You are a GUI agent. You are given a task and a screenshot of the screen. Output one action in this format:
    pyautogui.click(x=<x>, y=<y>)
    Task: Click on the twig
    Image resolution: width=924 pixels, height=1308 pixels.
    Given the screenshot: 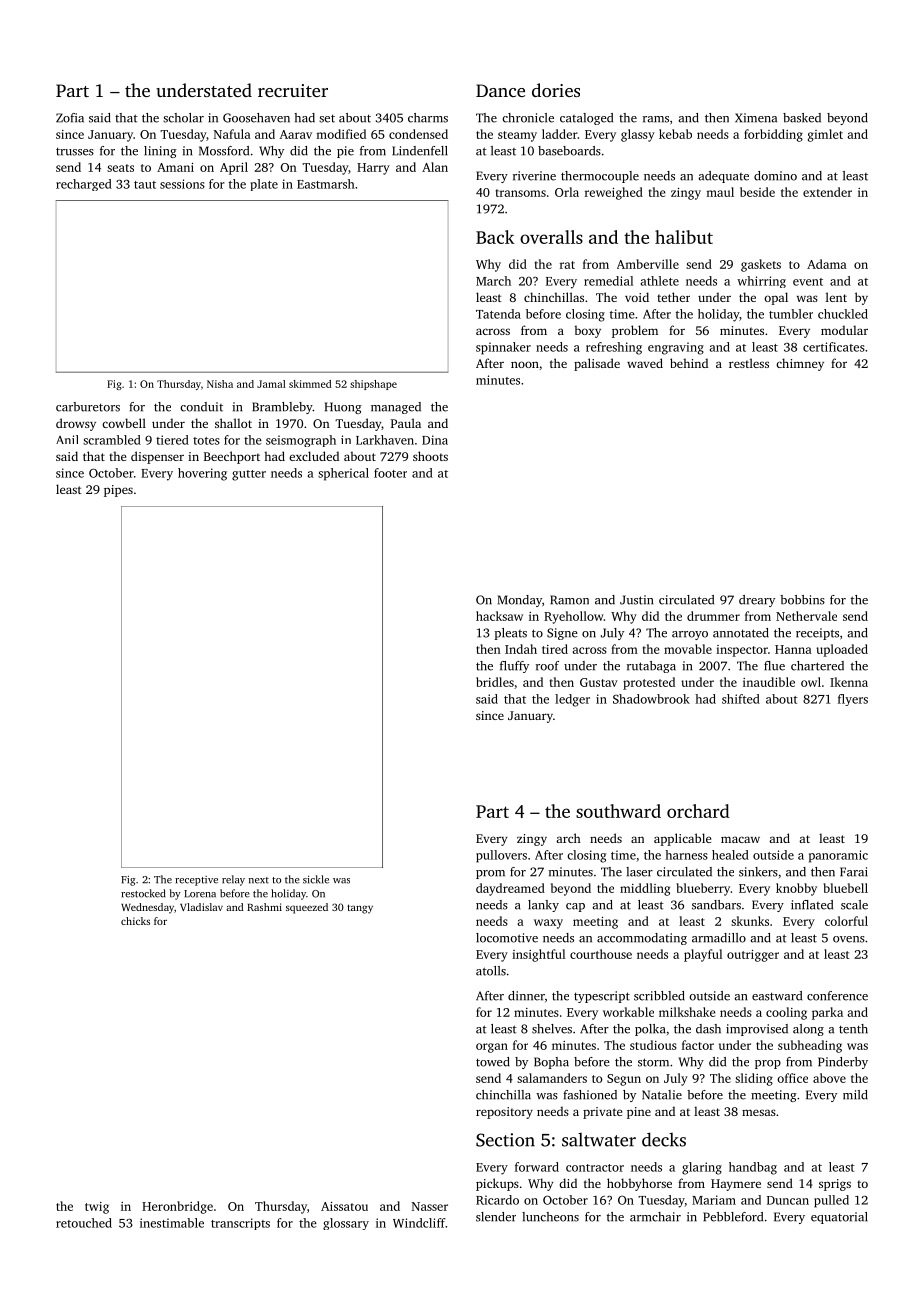 What is the action you would take?
    pyautogui.click(x=97, y=1208)
